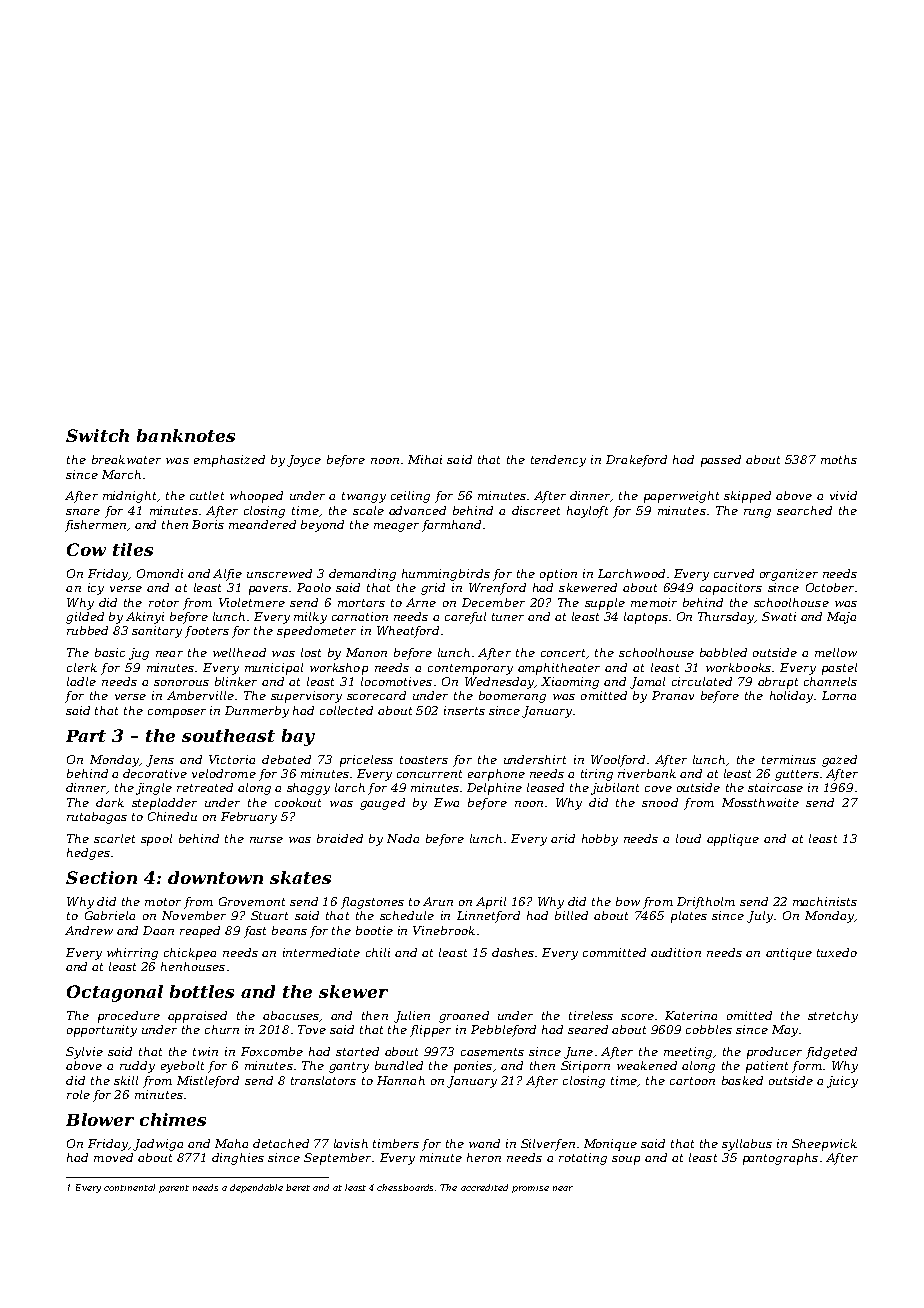 This screenshot has height=1308, width=924. I want to click on banknotes, so click(186, 435).
